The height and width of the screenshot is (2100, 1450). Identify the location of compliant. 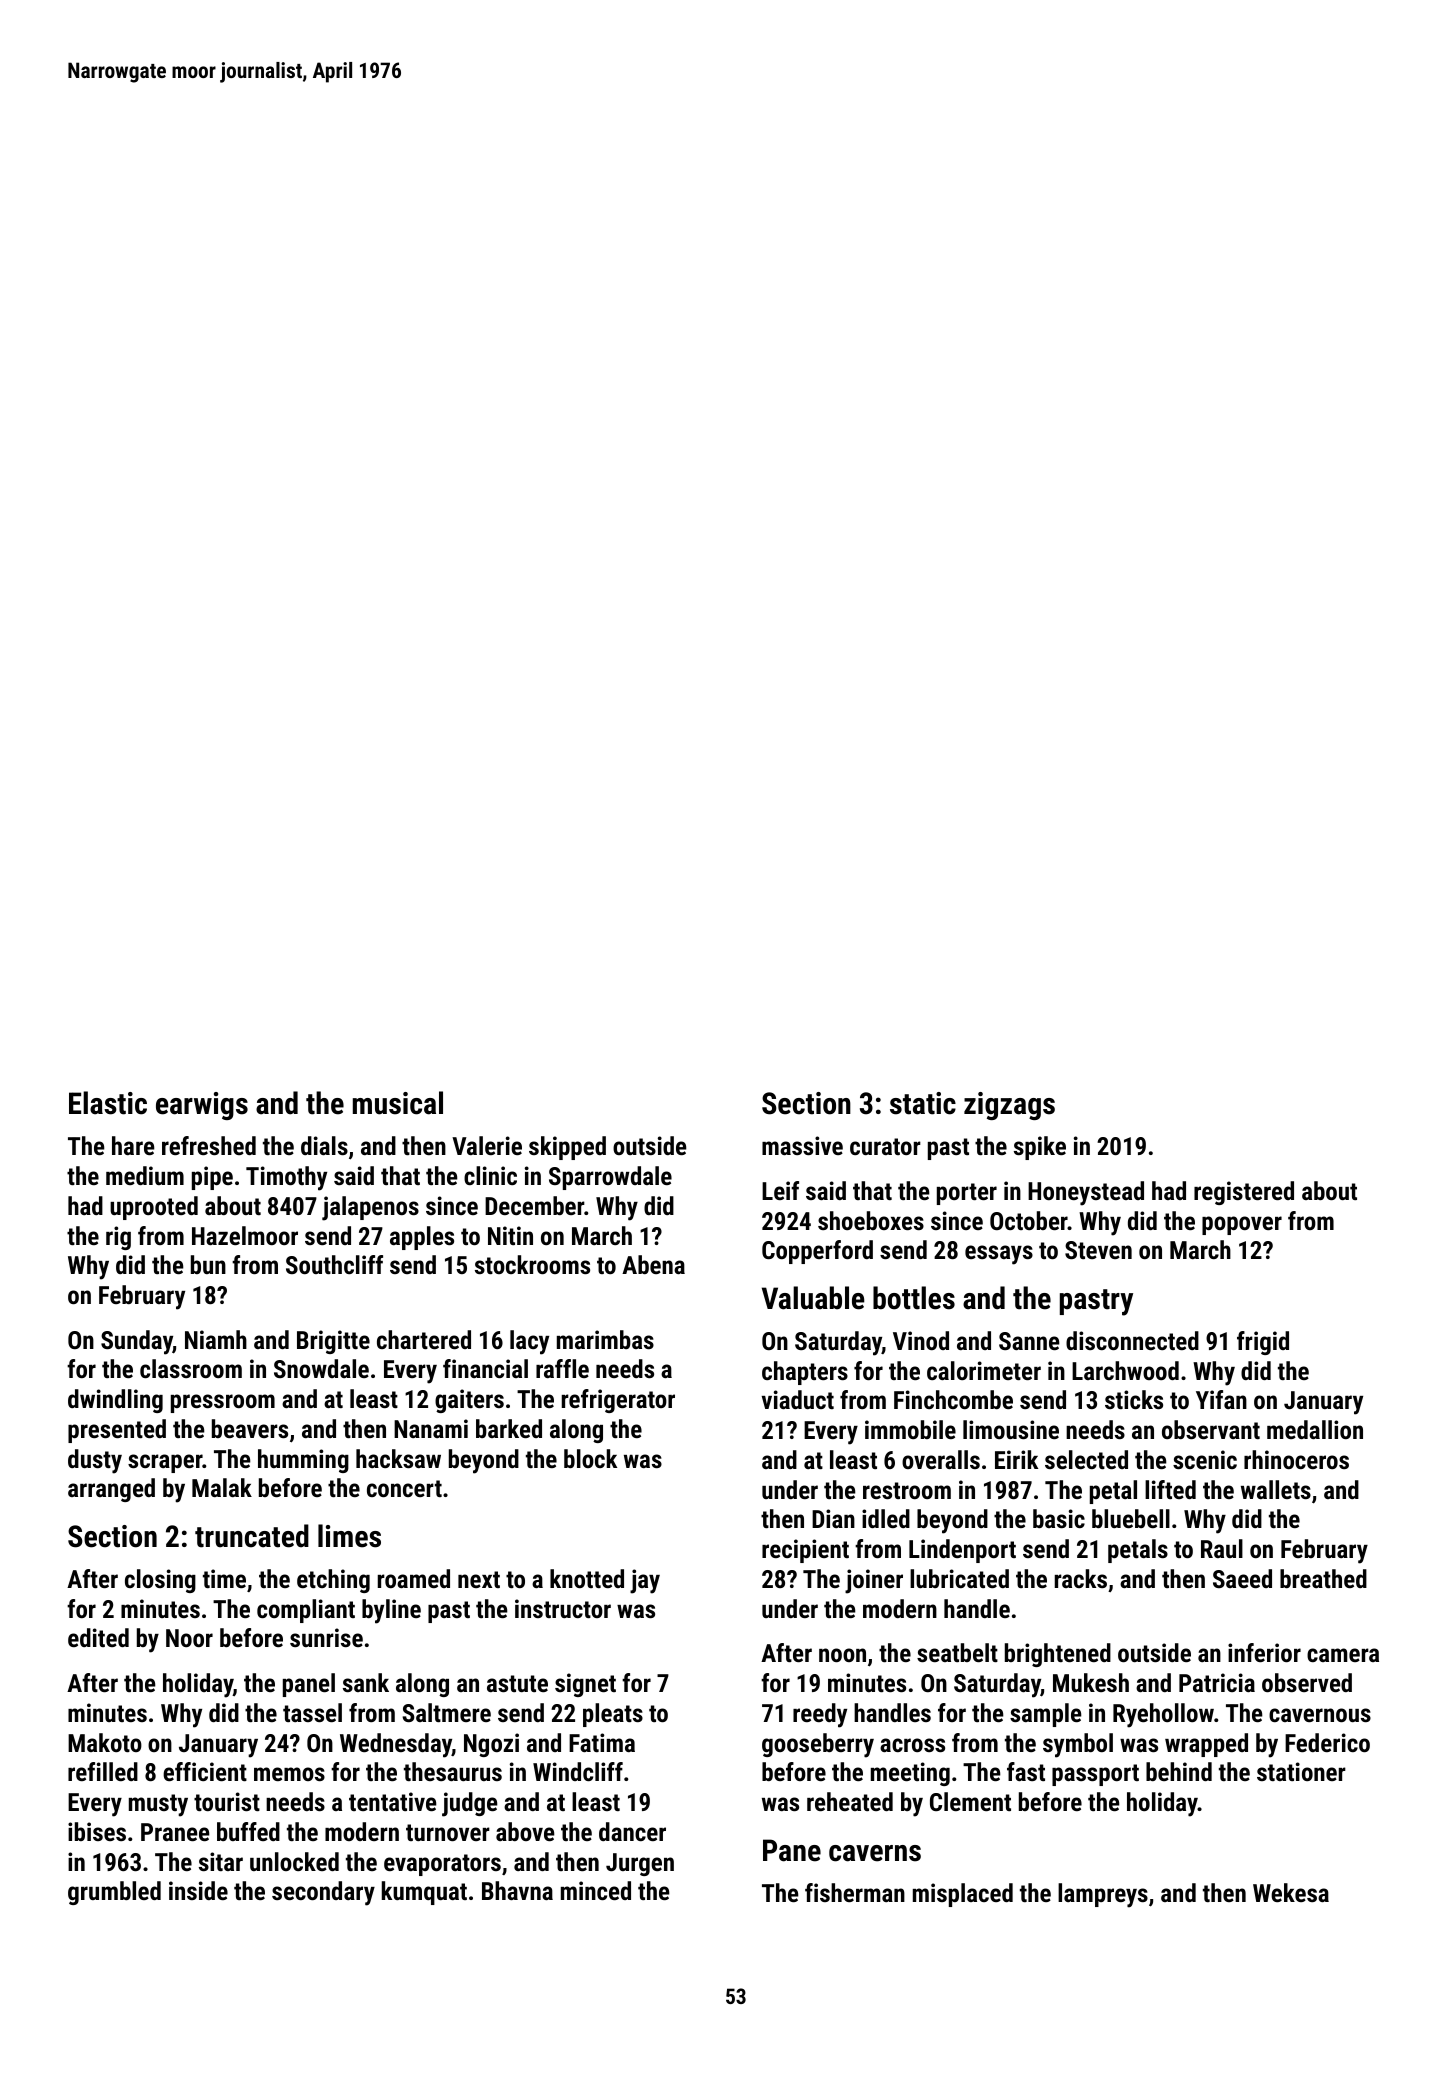
(306, 1611).
